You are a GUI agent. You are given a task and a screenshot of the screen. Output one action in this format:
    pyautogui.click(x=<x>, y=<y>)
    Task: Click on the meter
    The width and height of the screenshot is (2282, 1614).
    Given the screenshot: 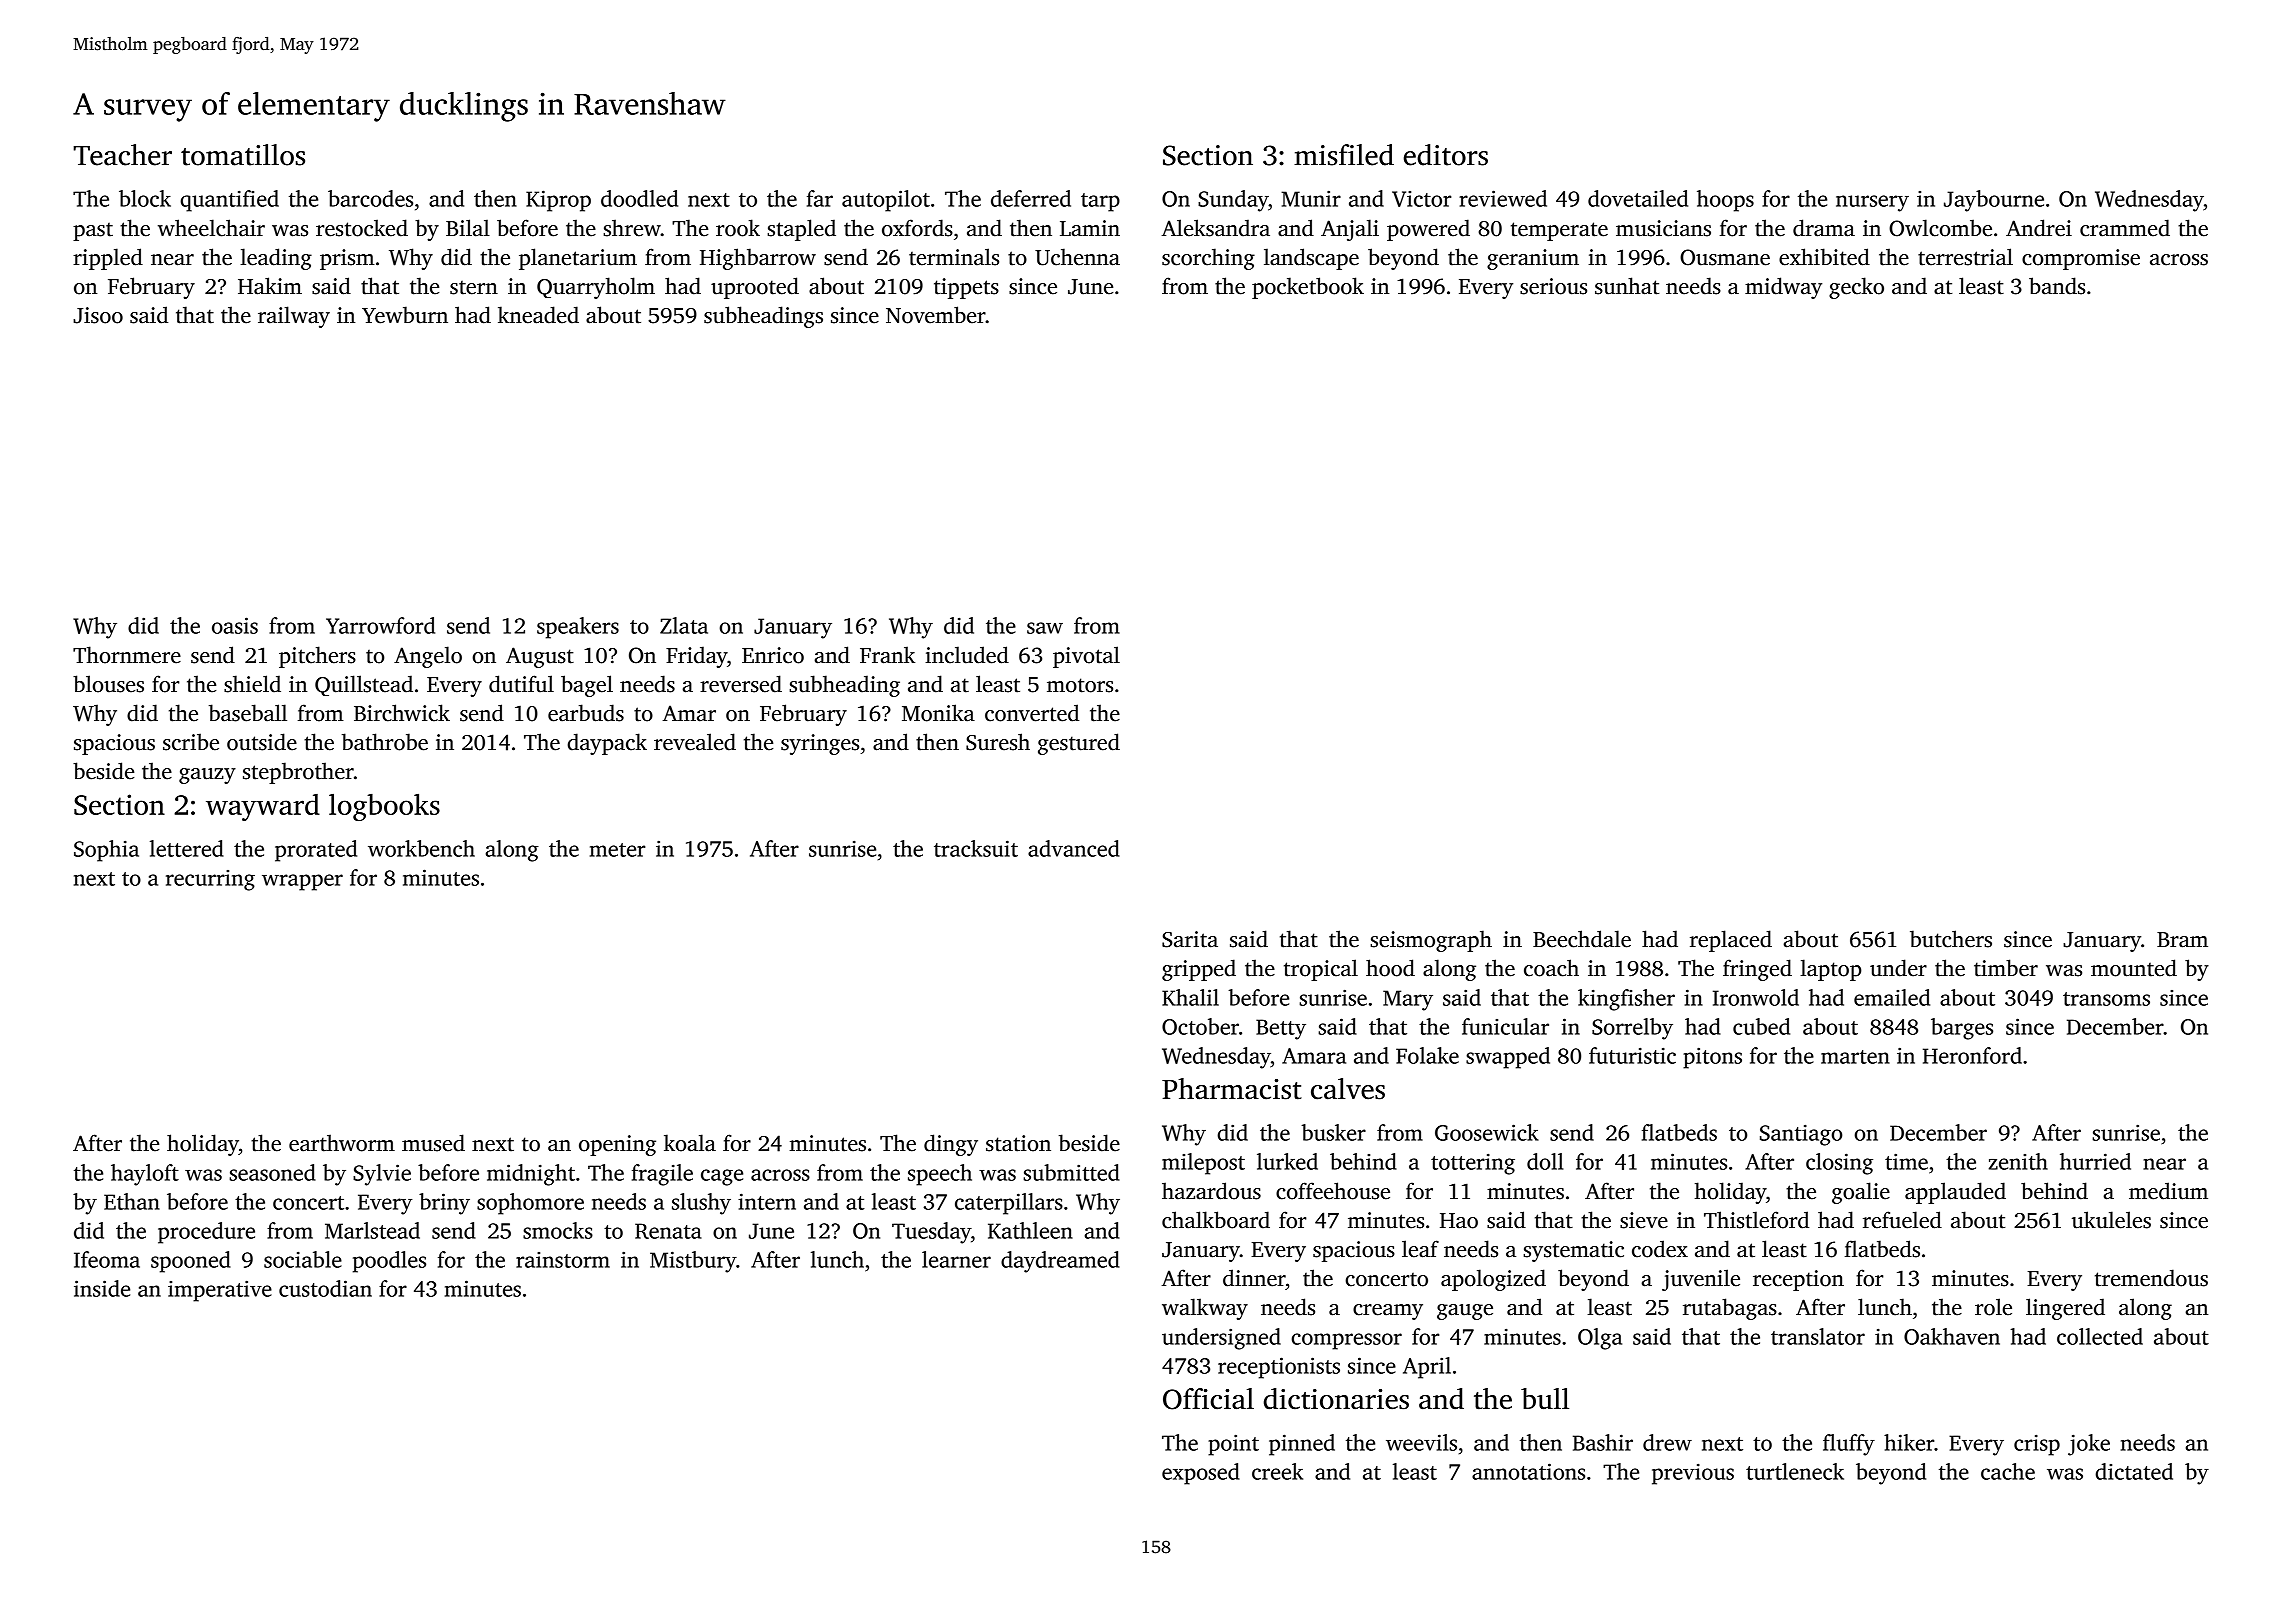 What is the action you would take?
    pyautogui.click(x=617, y=850)
